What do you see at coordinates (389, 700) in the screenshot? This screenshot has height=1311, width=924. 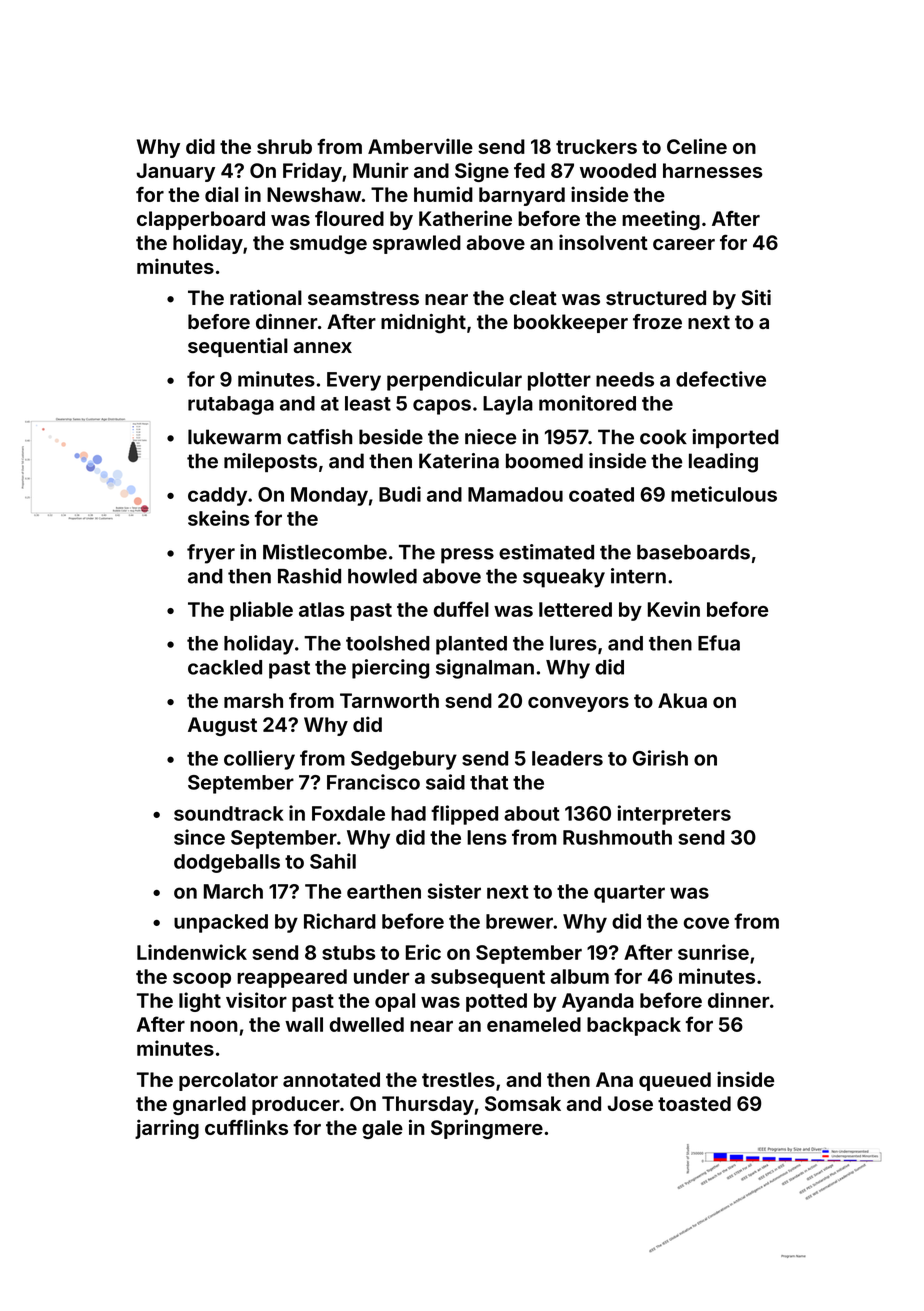 I see `Tarnworth` at bounding box center [389, 700].
